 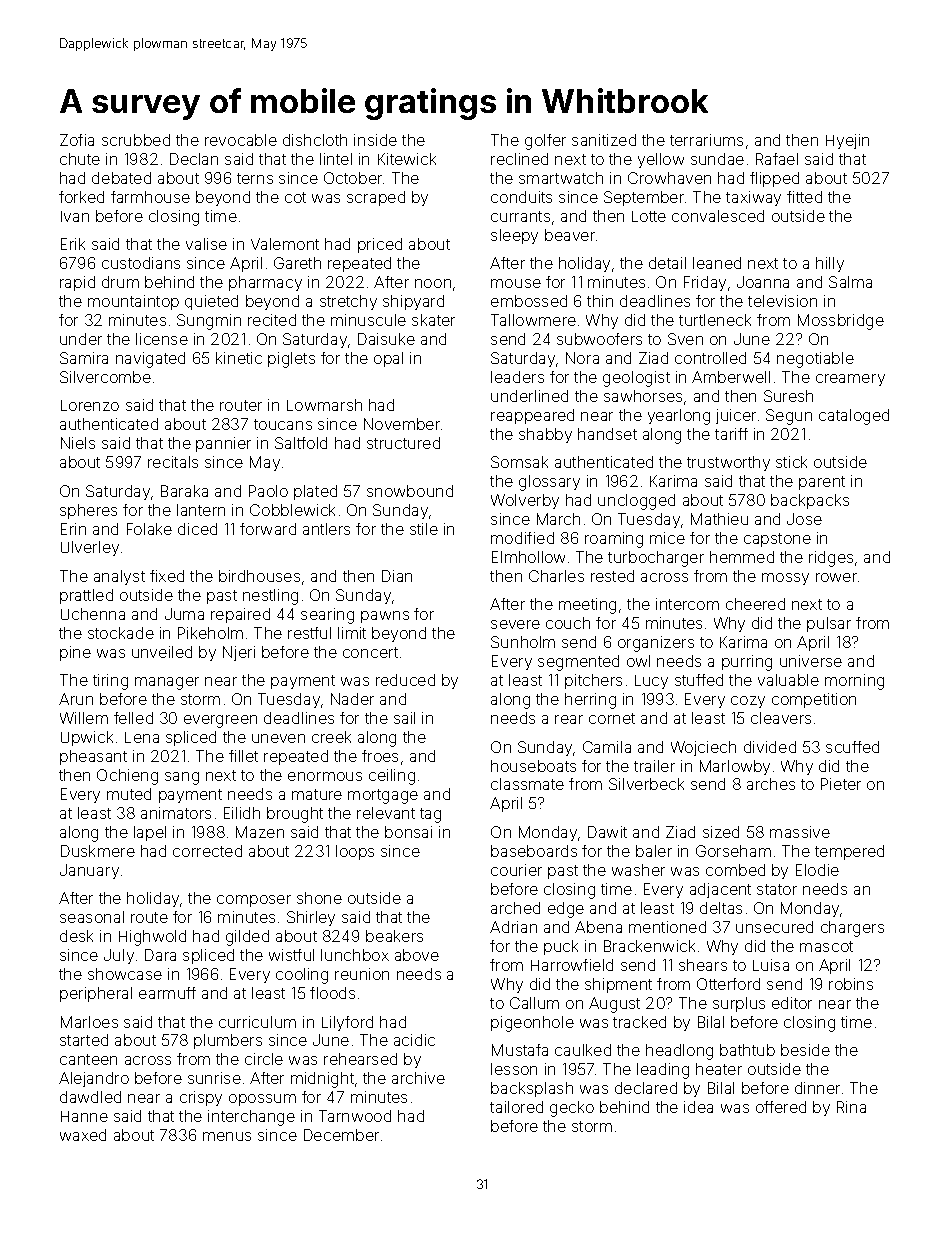 What do you see at coordinates (646, 784) in the image?
I see `Silverbeck` at bounding box center [646, 784].
